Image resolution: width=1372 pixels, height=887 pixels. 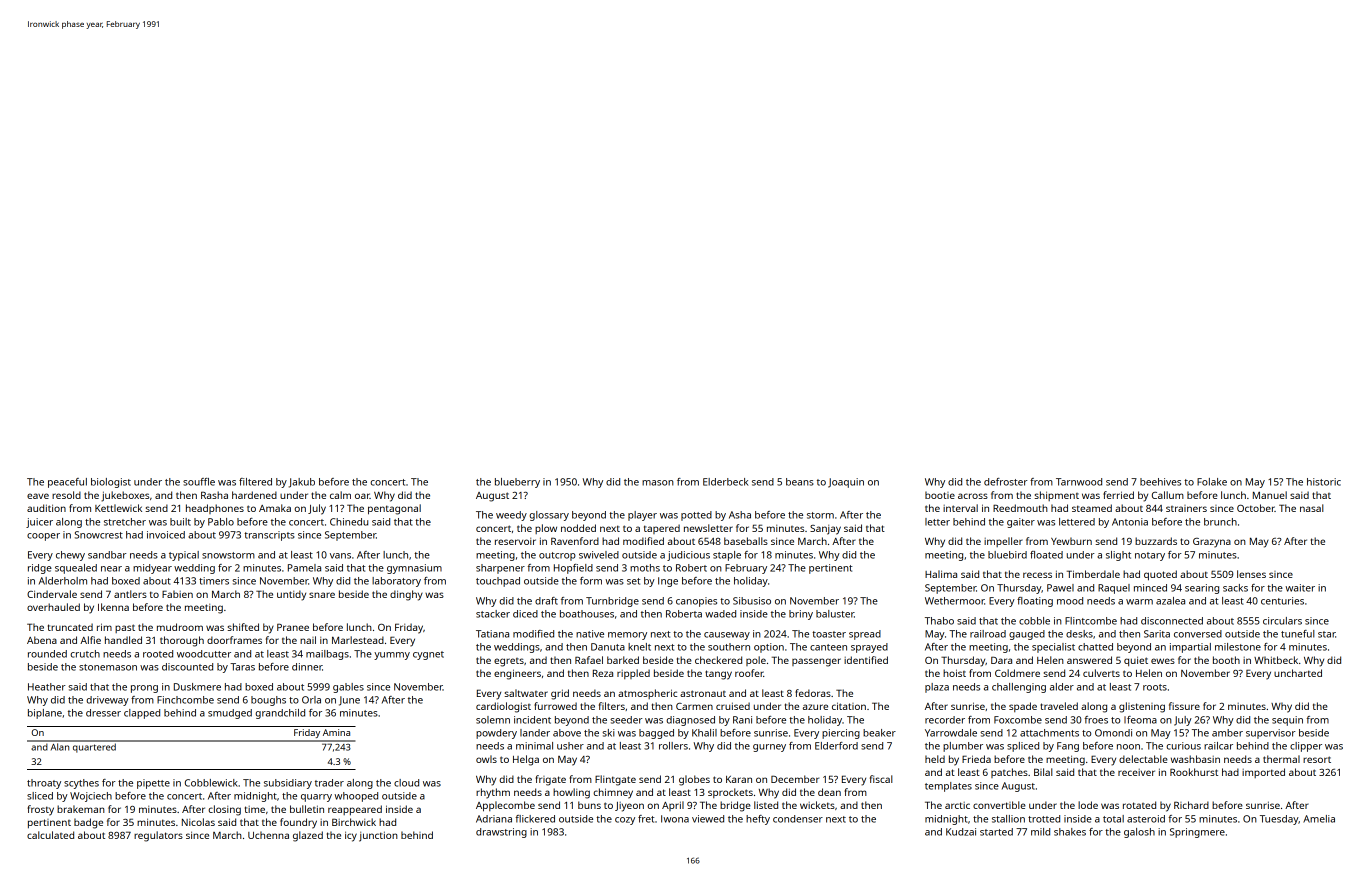 What do you see at coordinates (587, 614) in the document?
I see `boathouses` at bounding box center [587, 614].
